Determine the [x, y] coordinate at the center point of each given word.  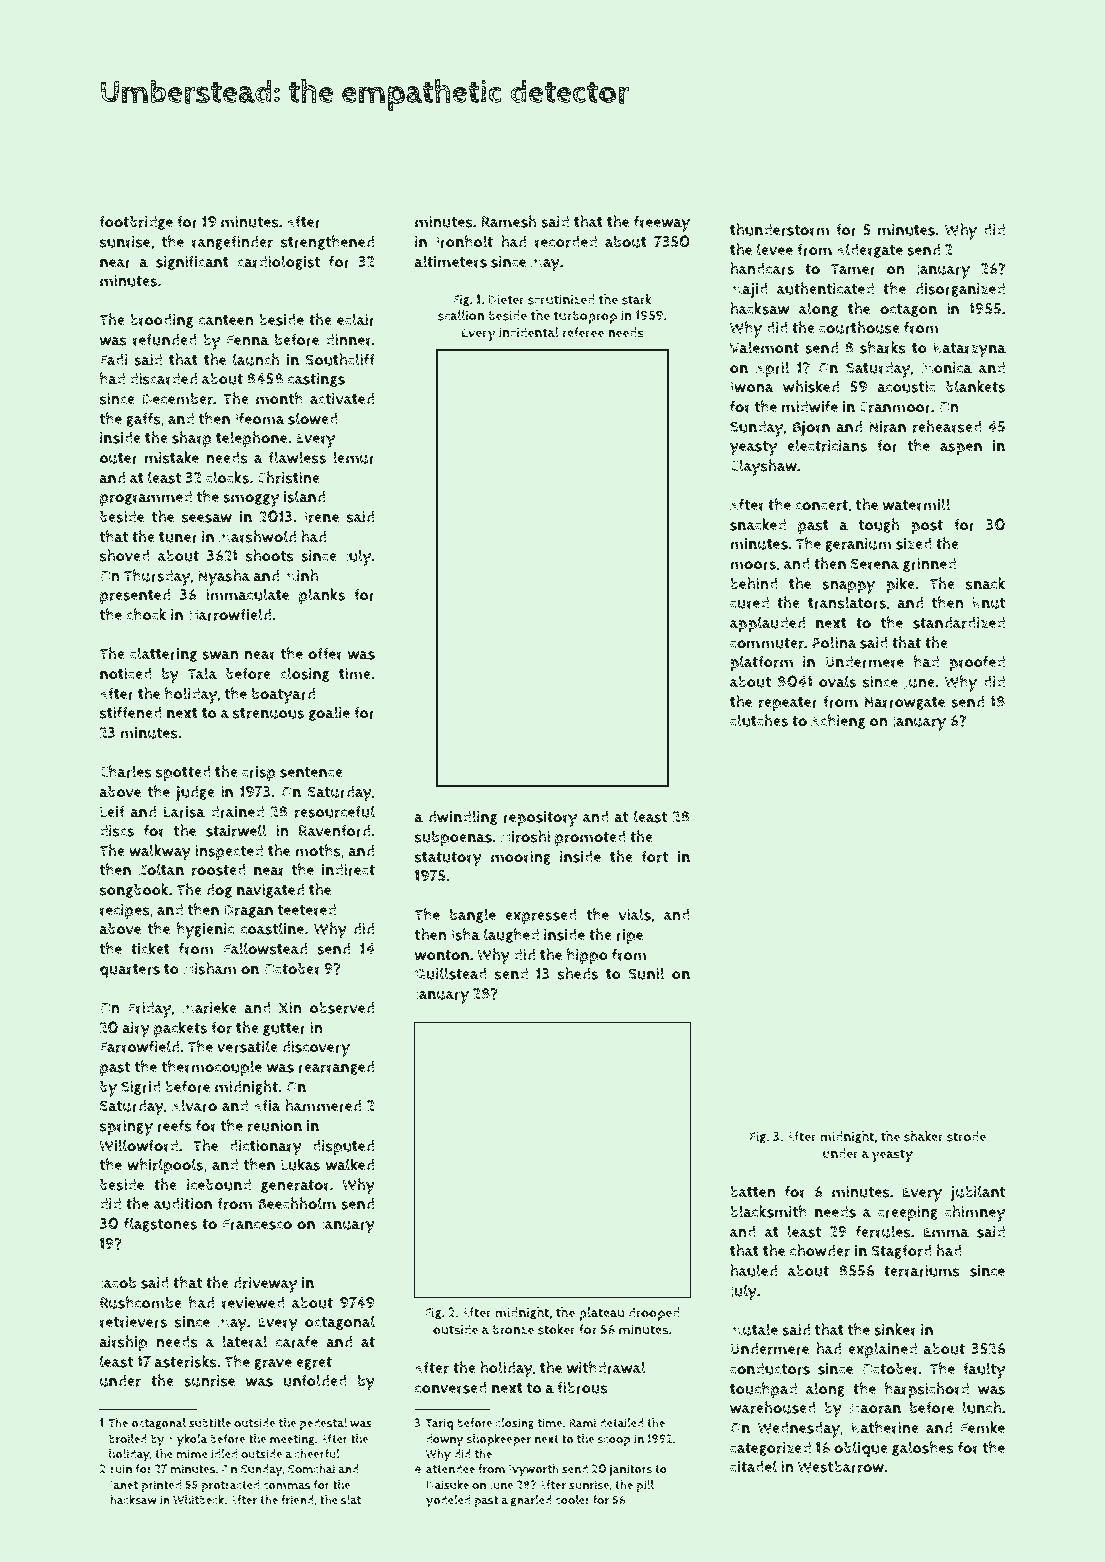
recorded [566, 242]
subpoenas [453, 839]
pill [645, 1486]
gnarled [531, 1501]
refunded [165, 339]
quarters [130, 971]
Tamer [853, 269]
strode [966, 1136]
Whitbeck [198, 1500]
